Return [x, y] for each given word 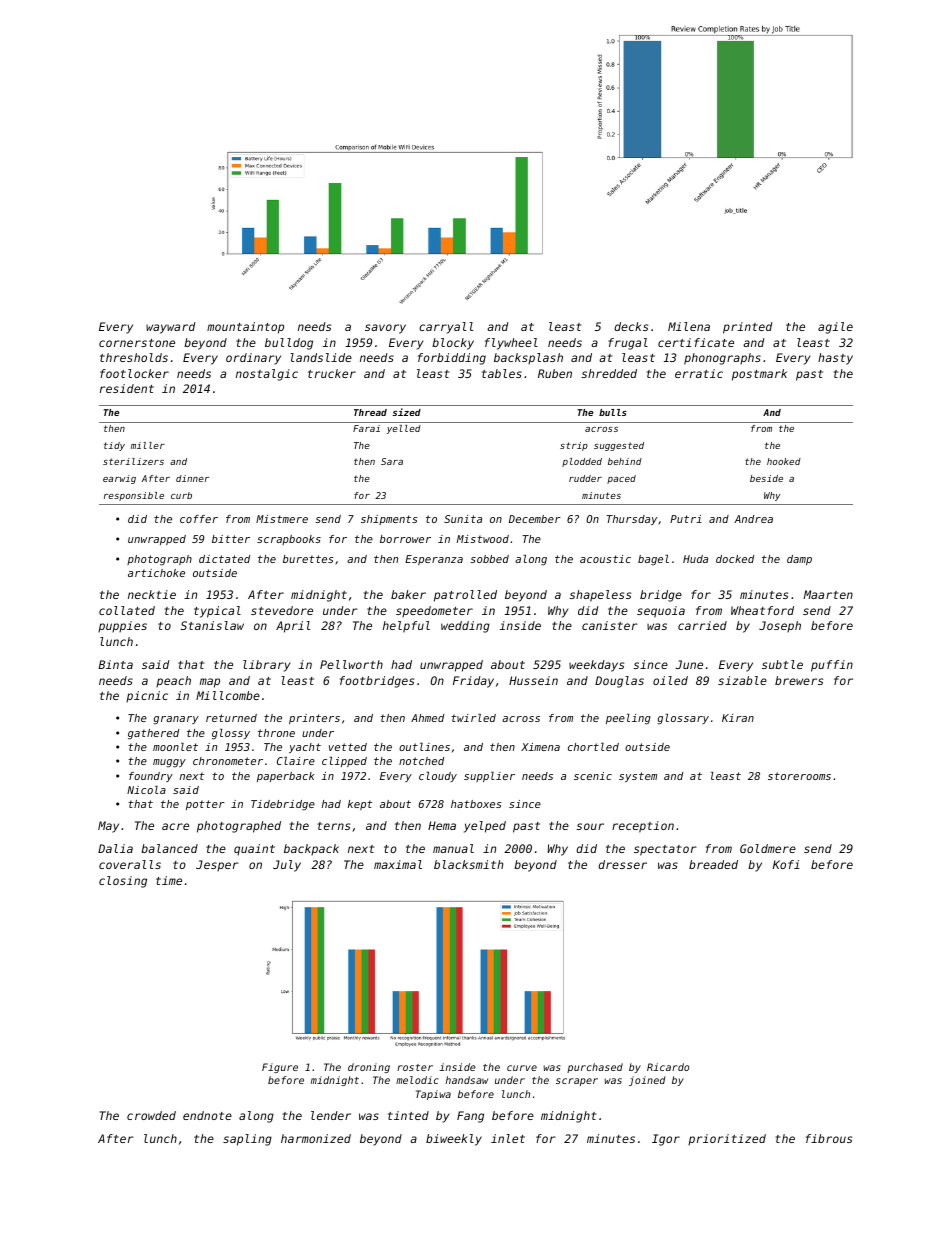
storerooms [799, 776]
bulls [613, 412]
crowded [151, 1115]
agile [835, 328]
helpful [406, 627]
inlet [508, 1138]
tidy [114, 446]
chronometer [228, 761]
